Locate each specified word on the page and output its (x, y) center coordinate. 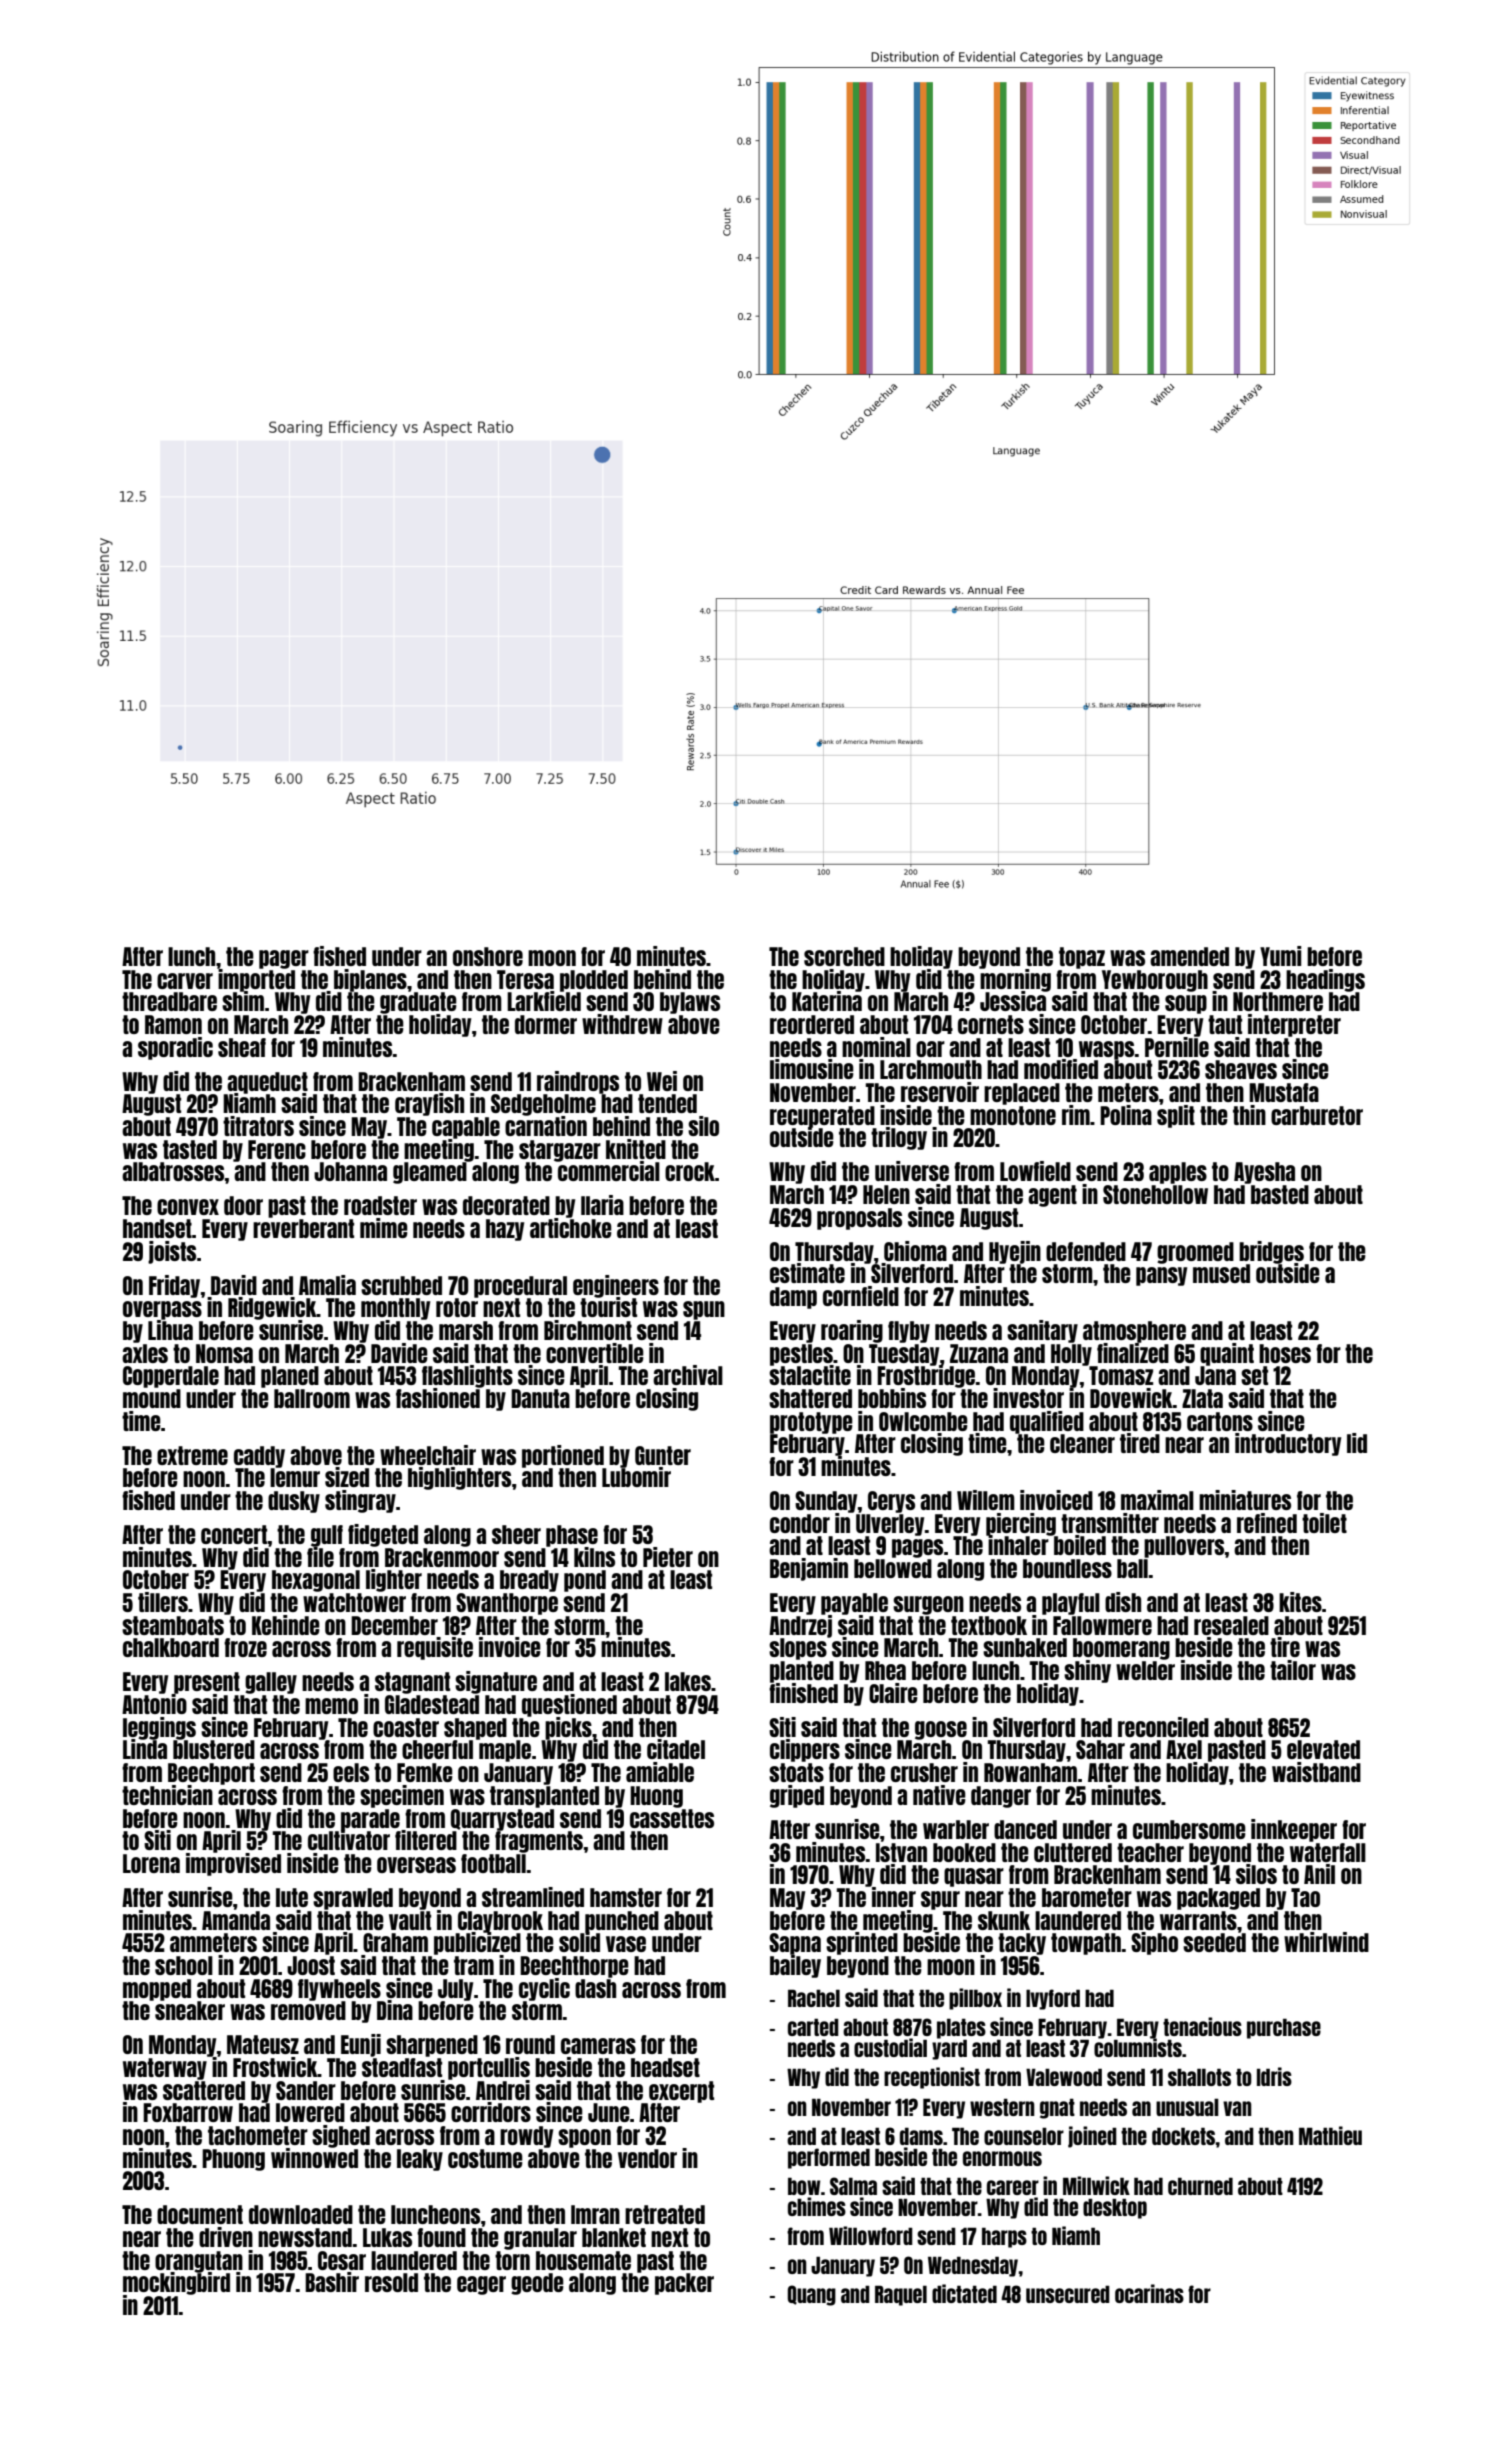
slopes (798, 1649)
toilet (1324, 1523)
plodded (594, 981)
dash (595, 1988)
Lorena (151, 1863)
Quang (811, 2295)
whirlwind (1326, 1942)
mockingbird (176, 2283)
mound (152, 1398)
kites (1300, 1602)
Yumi (1280, 956)
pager (284, 959)
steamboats (173, 1625)
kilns (594, 1557)
